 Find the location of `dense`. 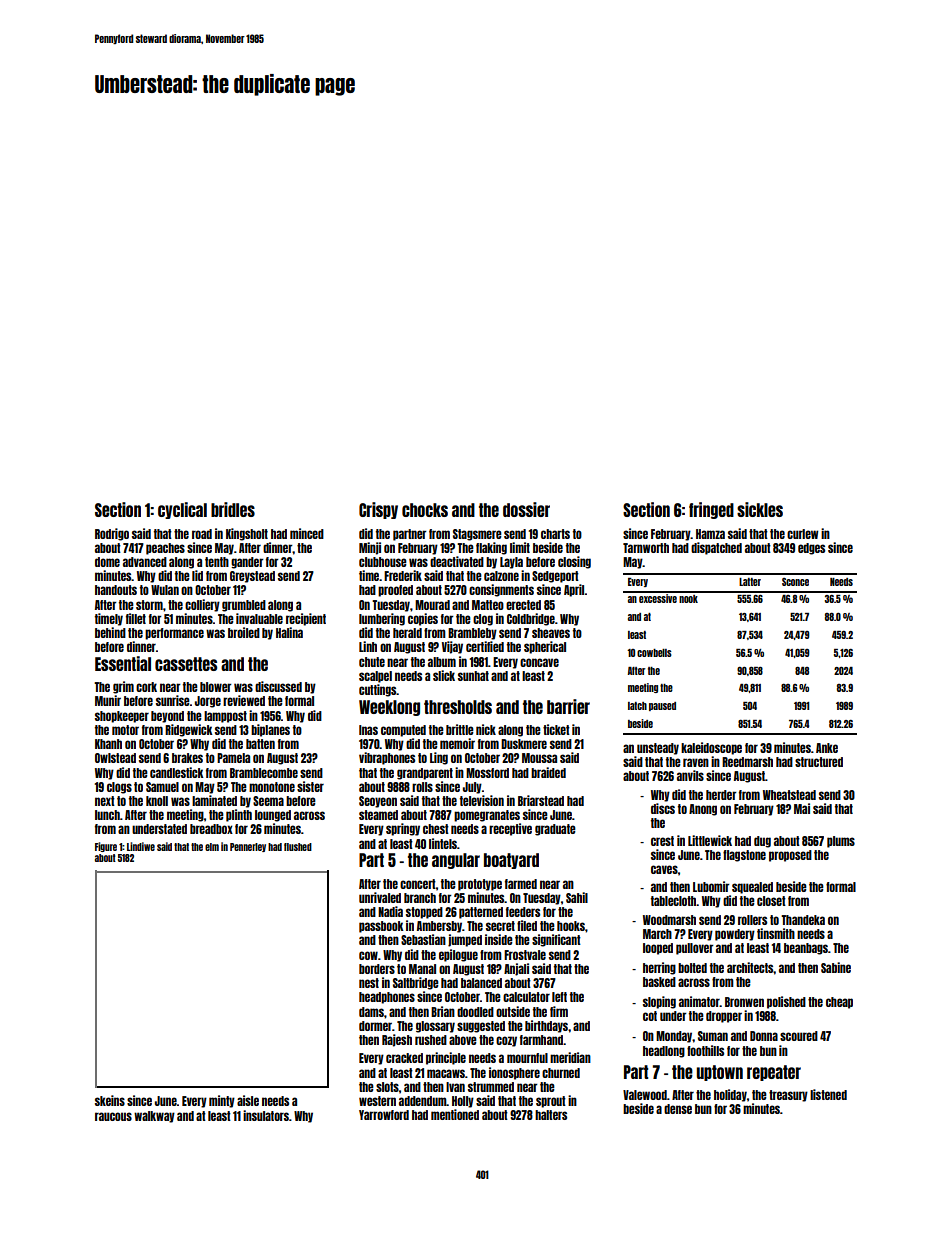

dense is located at coordinates (678, 1109).
